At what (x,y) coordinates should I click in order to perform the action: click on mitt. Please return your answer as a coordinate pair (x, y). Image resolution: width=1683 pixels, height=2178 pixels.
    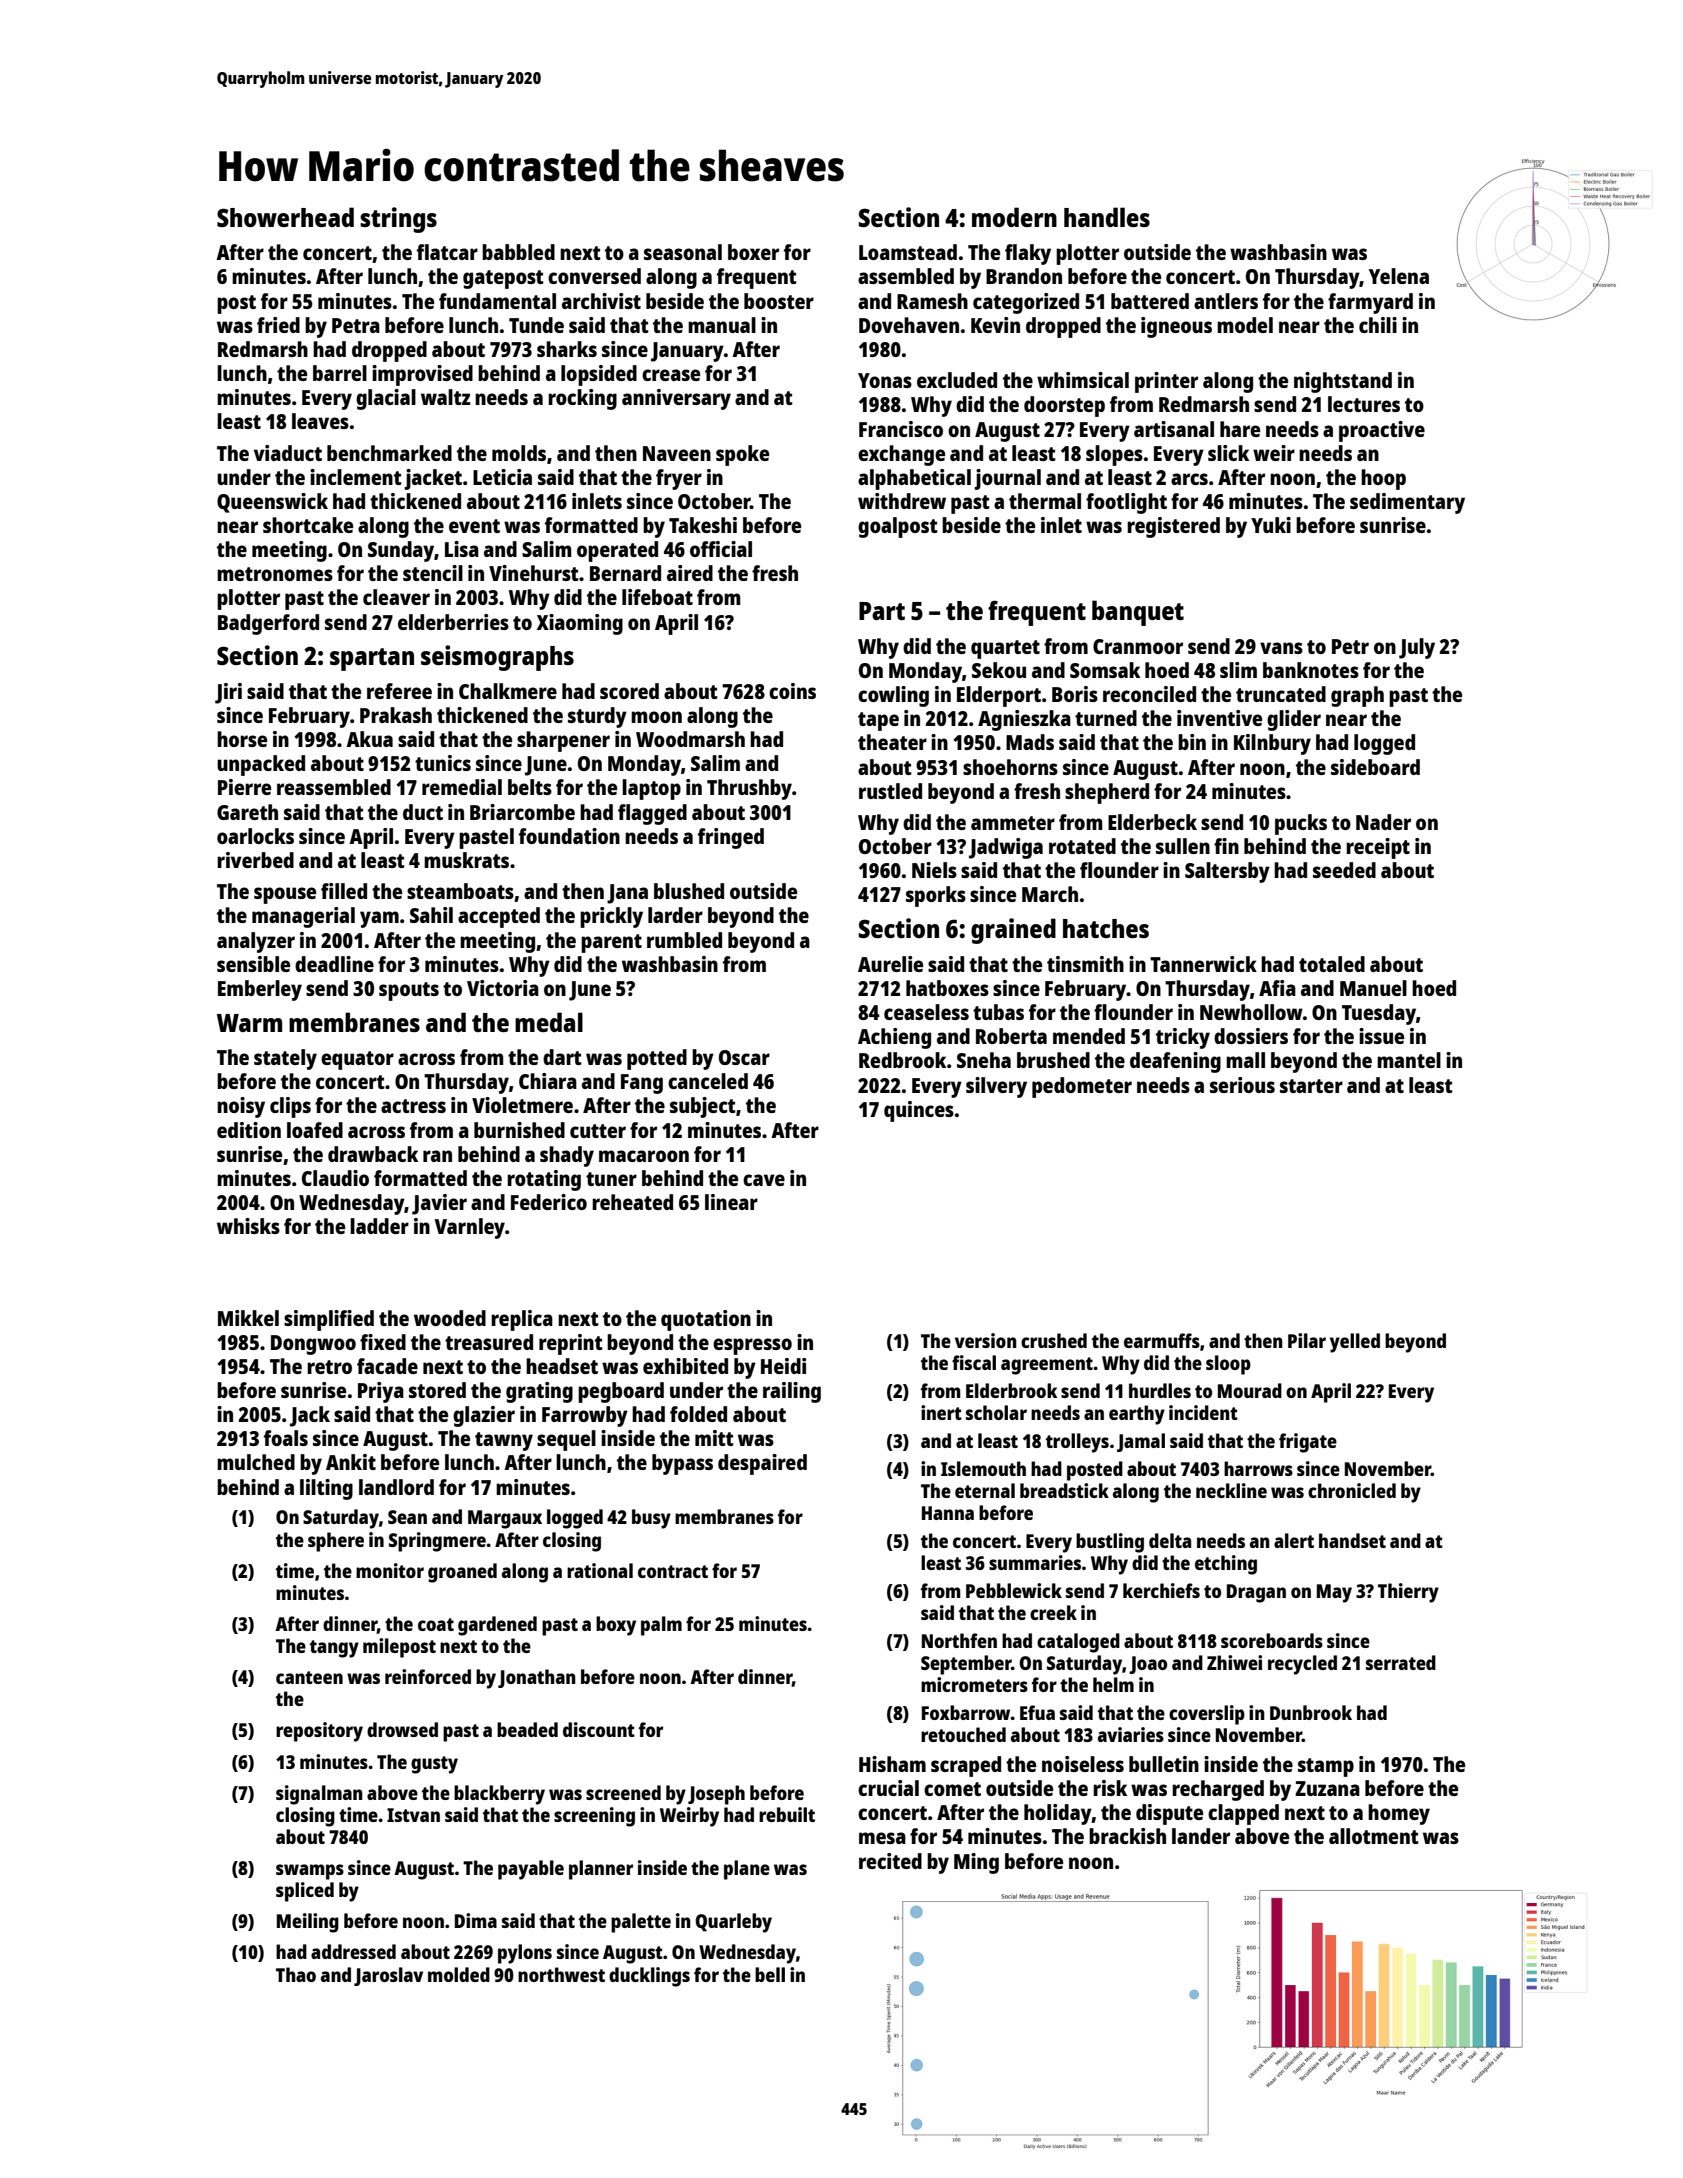
    Looking at the image, I should click on (714, 1438).
